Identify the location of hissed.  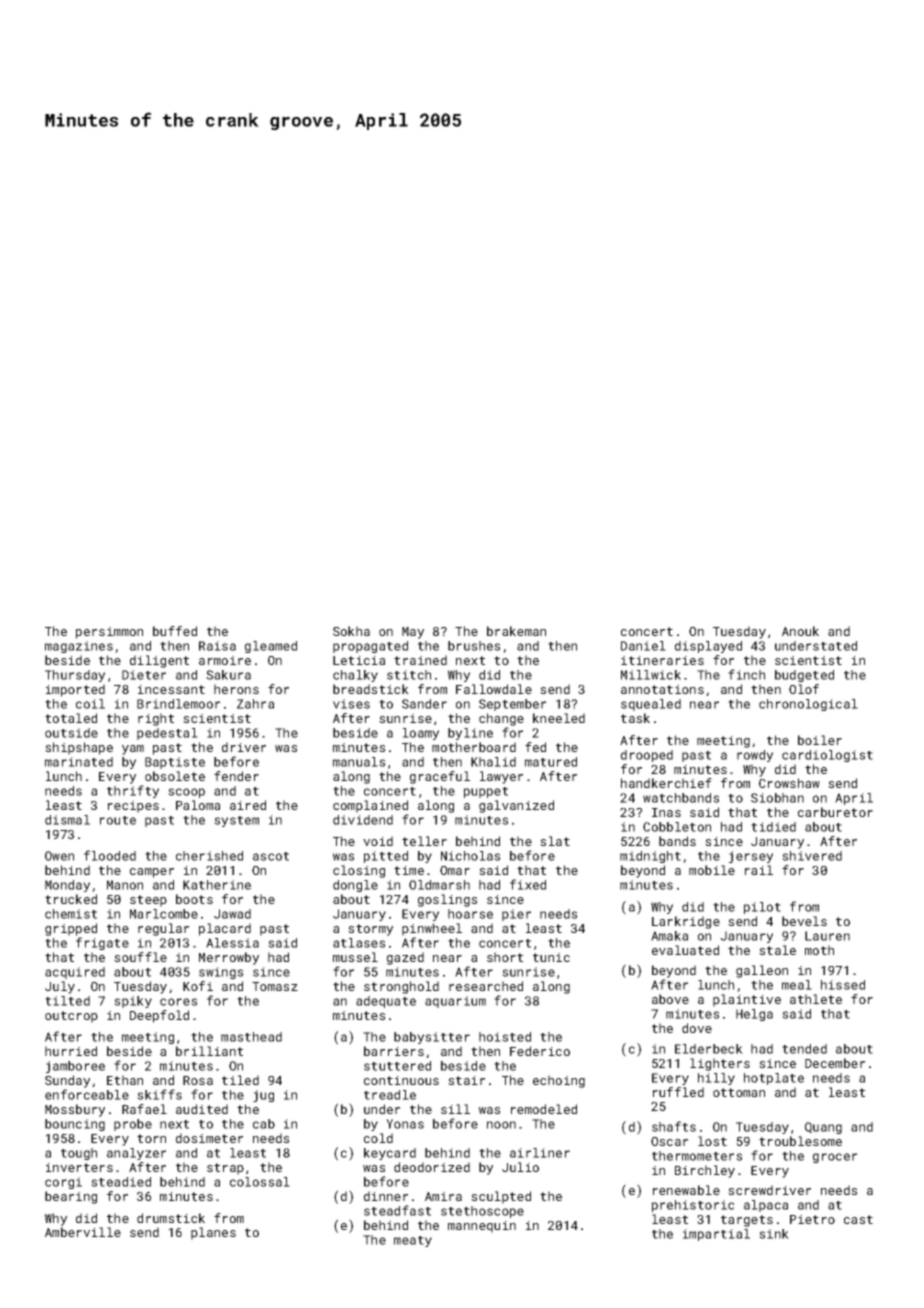
(843, 985).
